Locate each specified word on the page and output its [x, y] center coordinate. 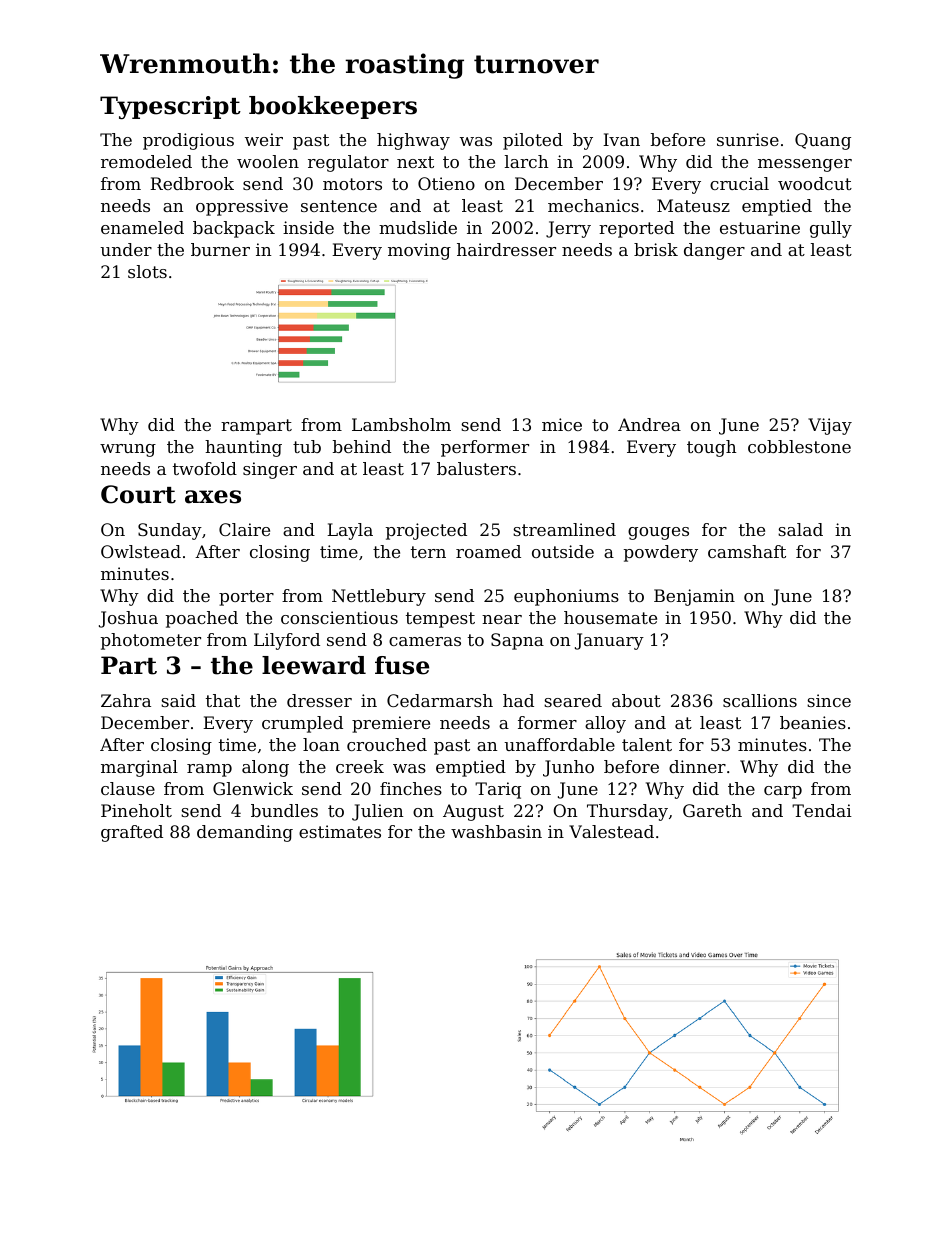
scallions [760, 700]
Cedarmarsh [440, 700]
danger [714, 251]
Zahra [126, 700]
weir [264, 139]
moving [419, 251]
